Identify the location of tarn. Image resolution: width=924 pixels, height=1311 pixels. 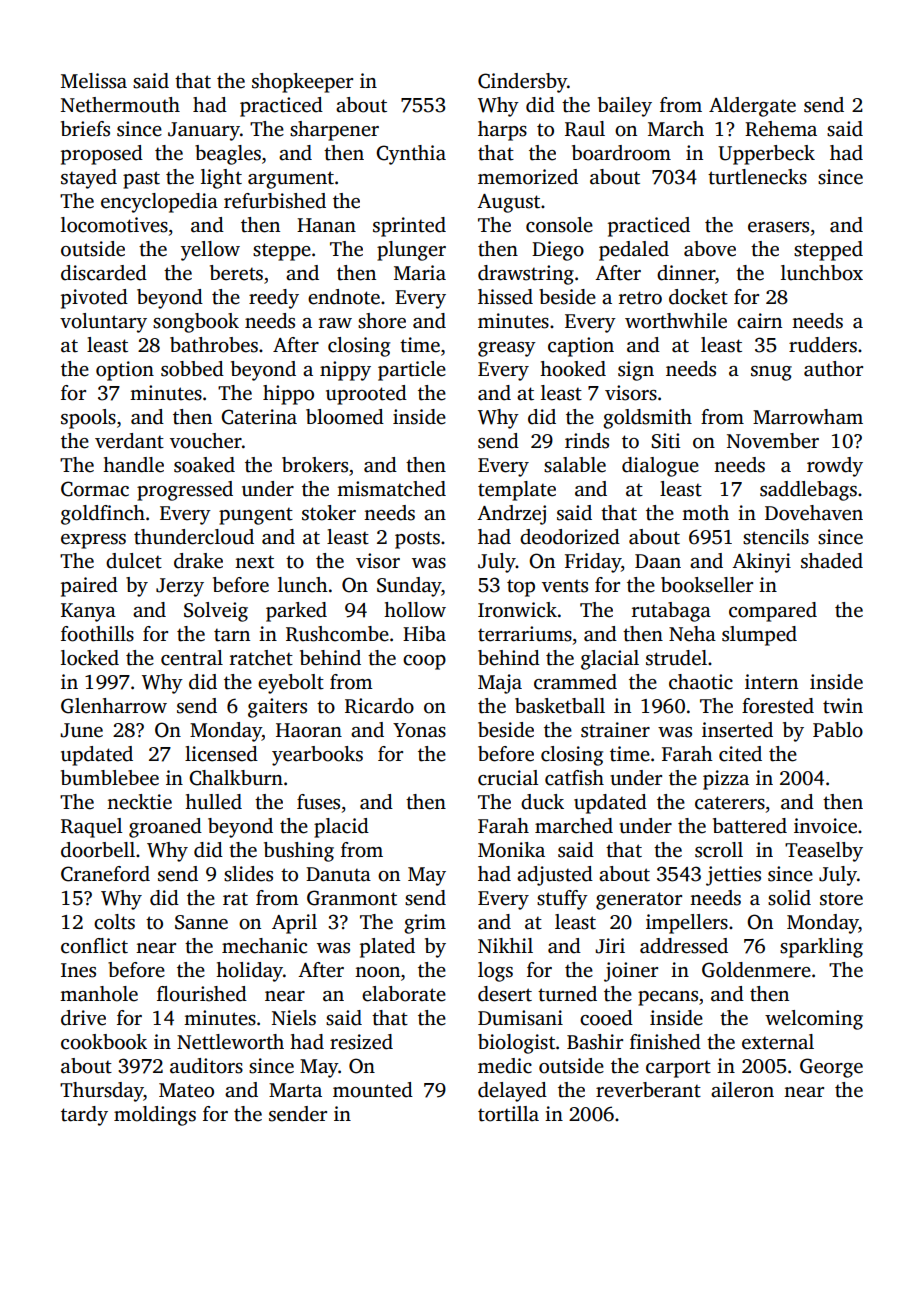
(232, 635).
